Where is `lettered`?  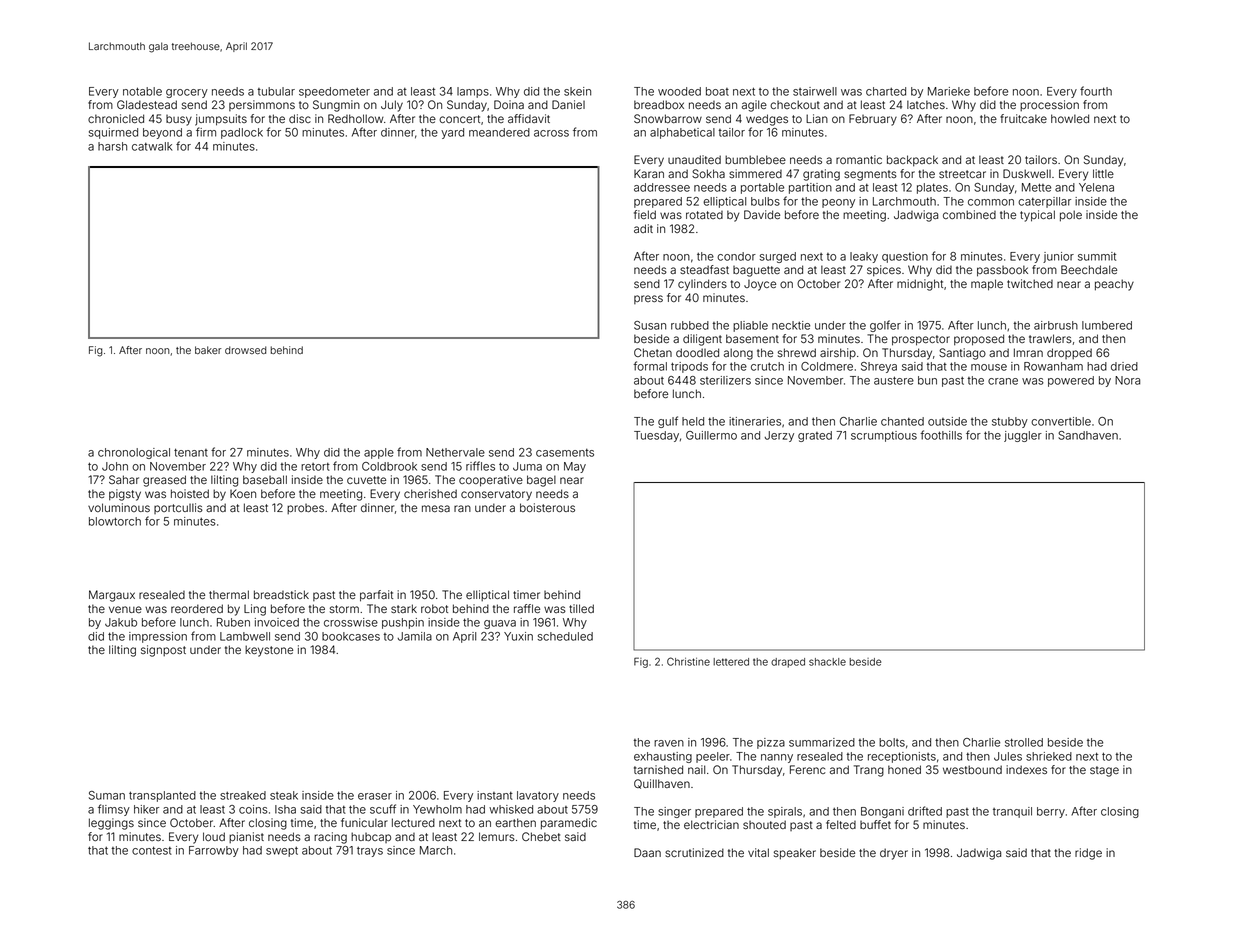
lettered is located at coordinates (731, 662).
